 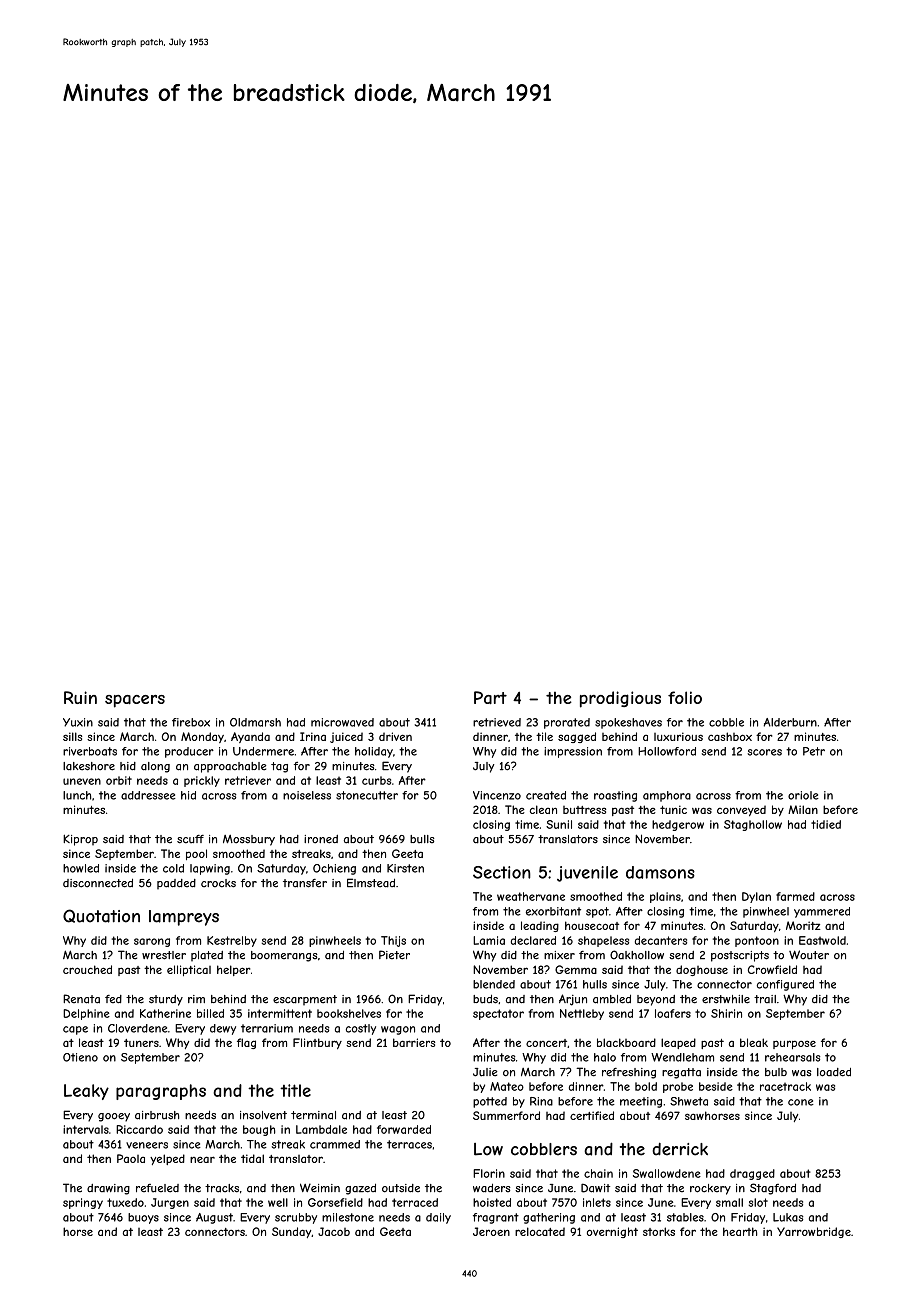 I want to click on regatta, so click(x=681, y=1073).
